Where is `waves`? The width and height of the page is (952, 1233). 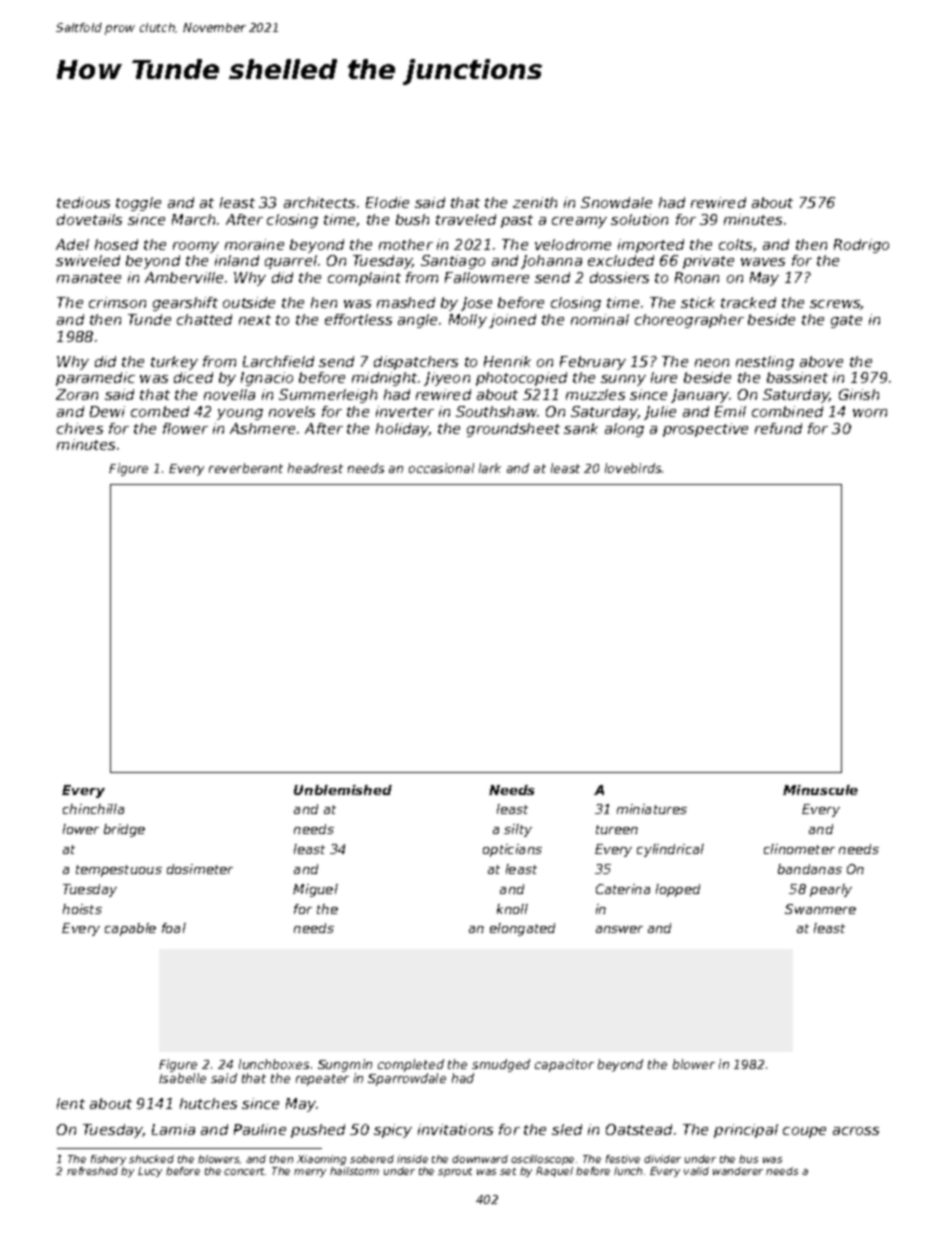 waves is located at coordinates (763, 262).
